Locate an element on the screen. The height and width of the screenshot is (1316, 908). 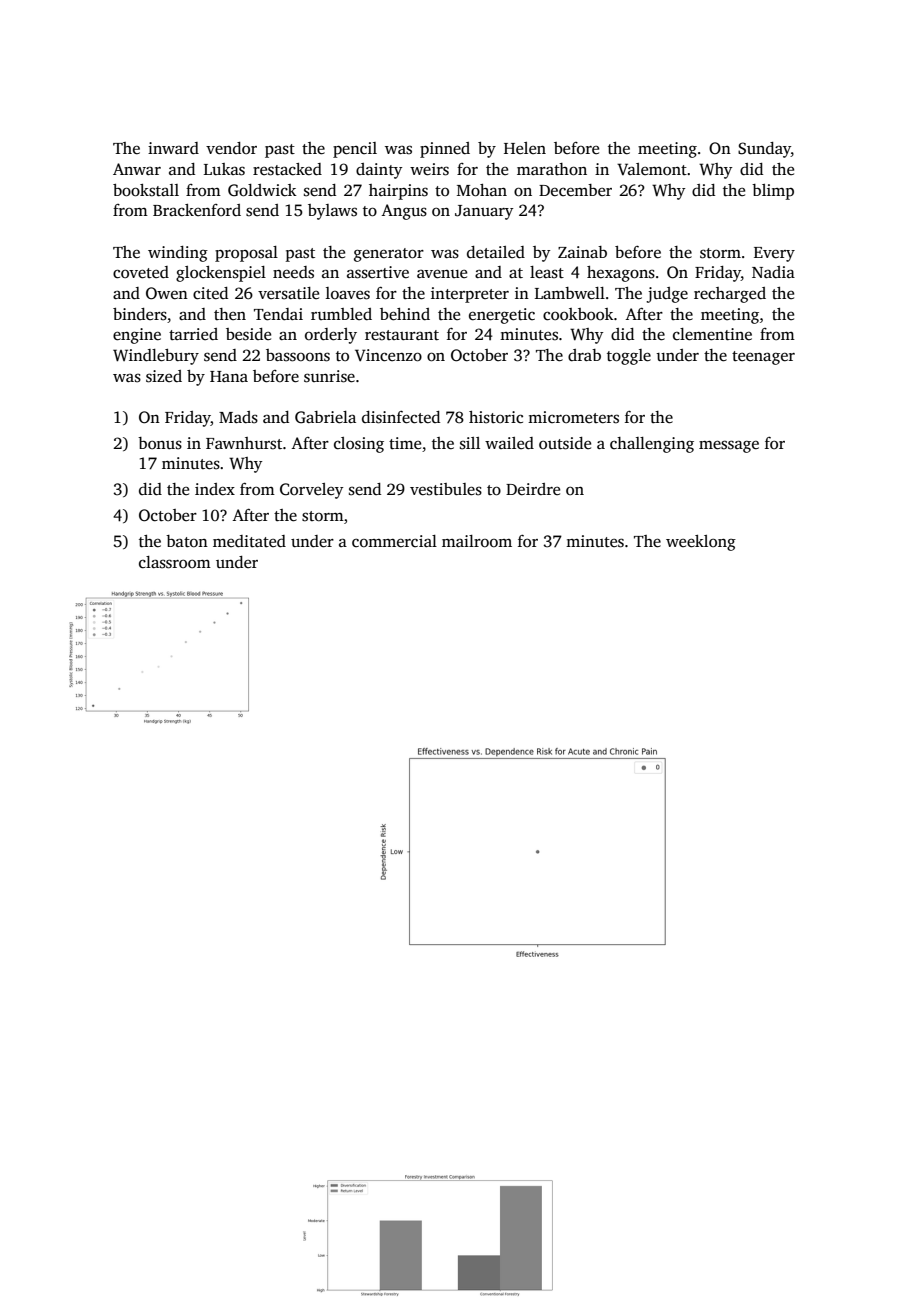
drab is located at coordinates (584, 355).
